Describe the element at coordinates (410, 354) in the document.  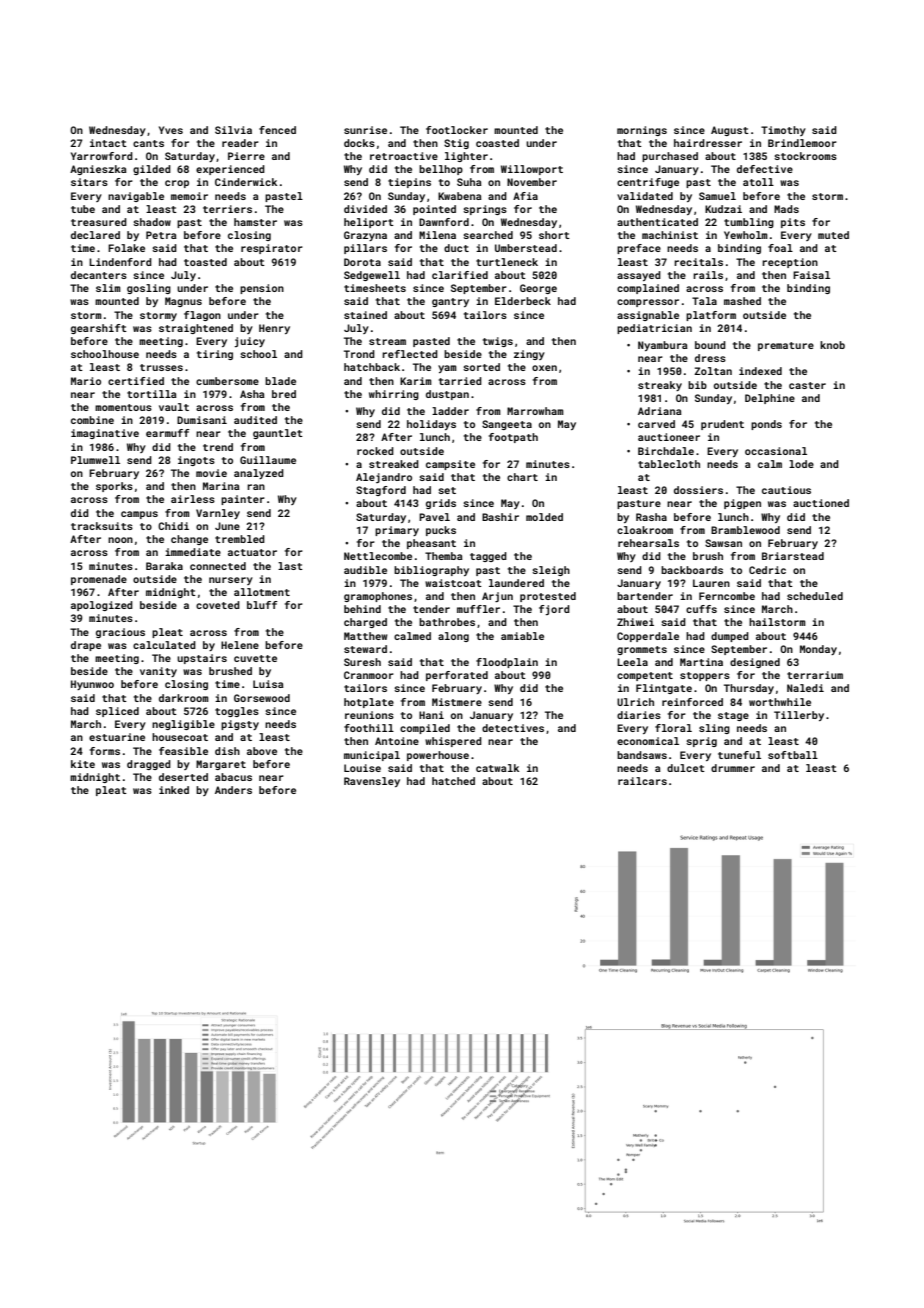
I see `reflected` at that location.
